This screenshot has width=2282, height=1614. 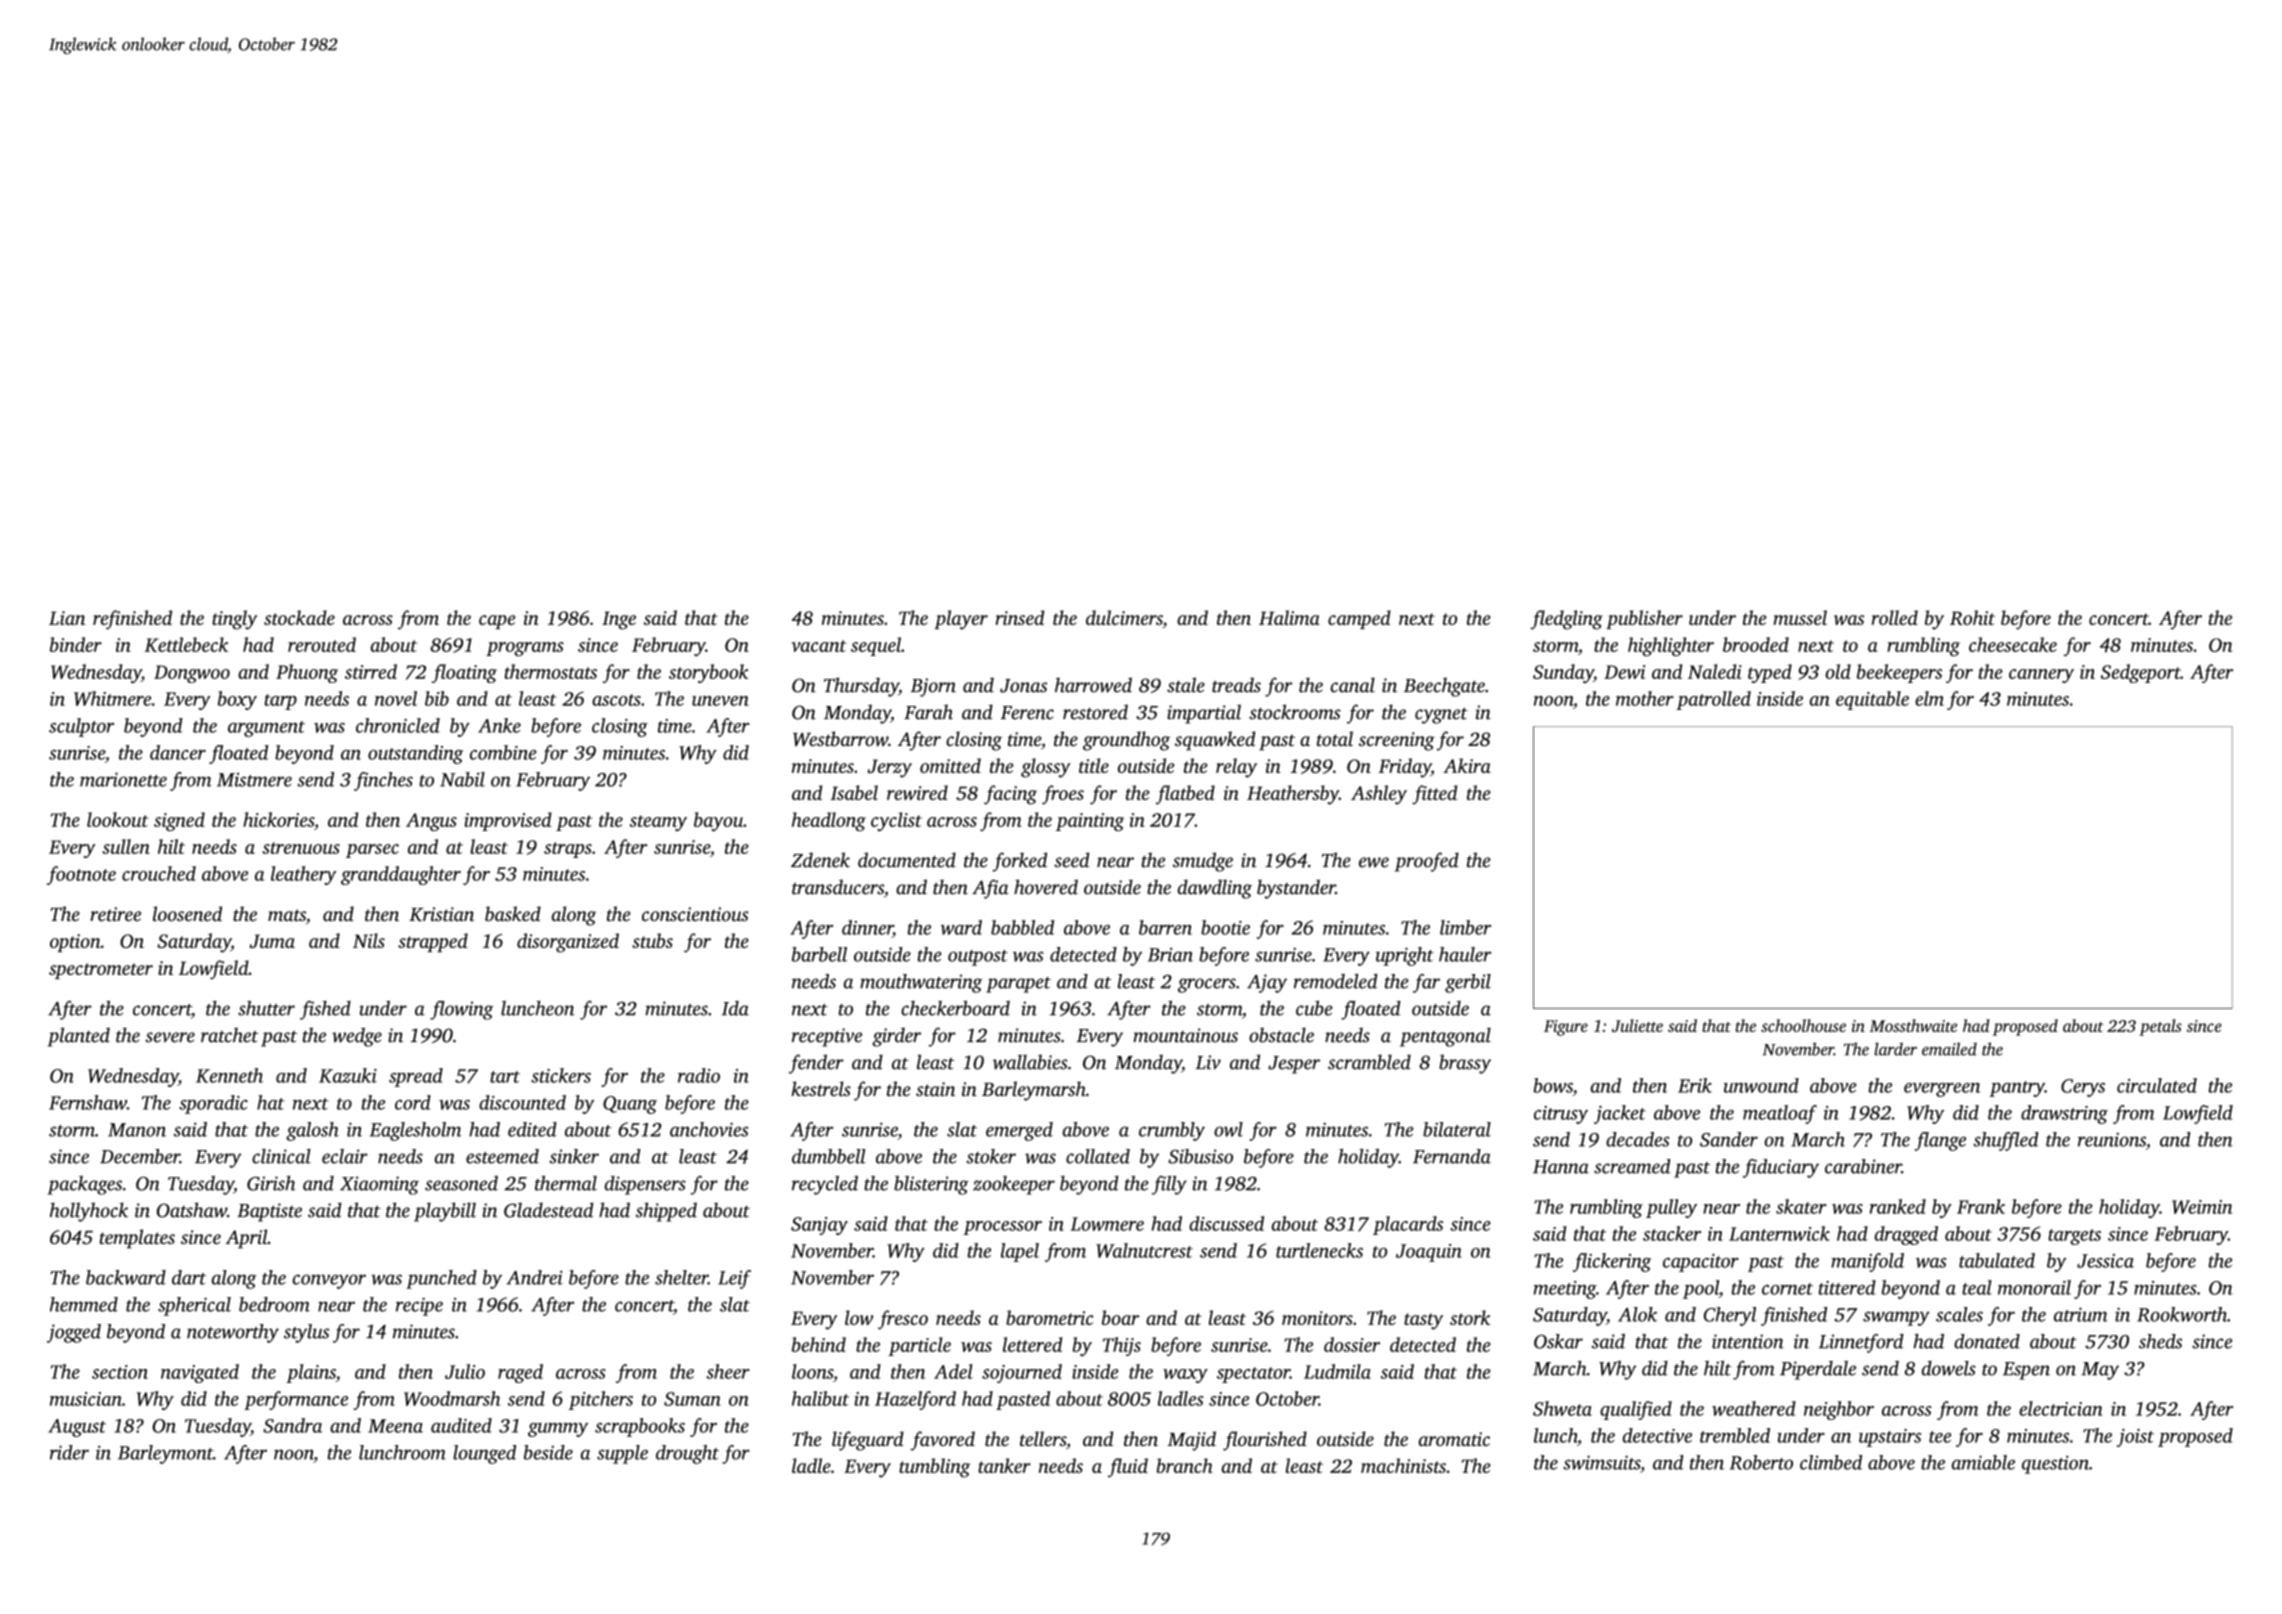 I want to click on meeting, so click(x=1565, y=1290).
